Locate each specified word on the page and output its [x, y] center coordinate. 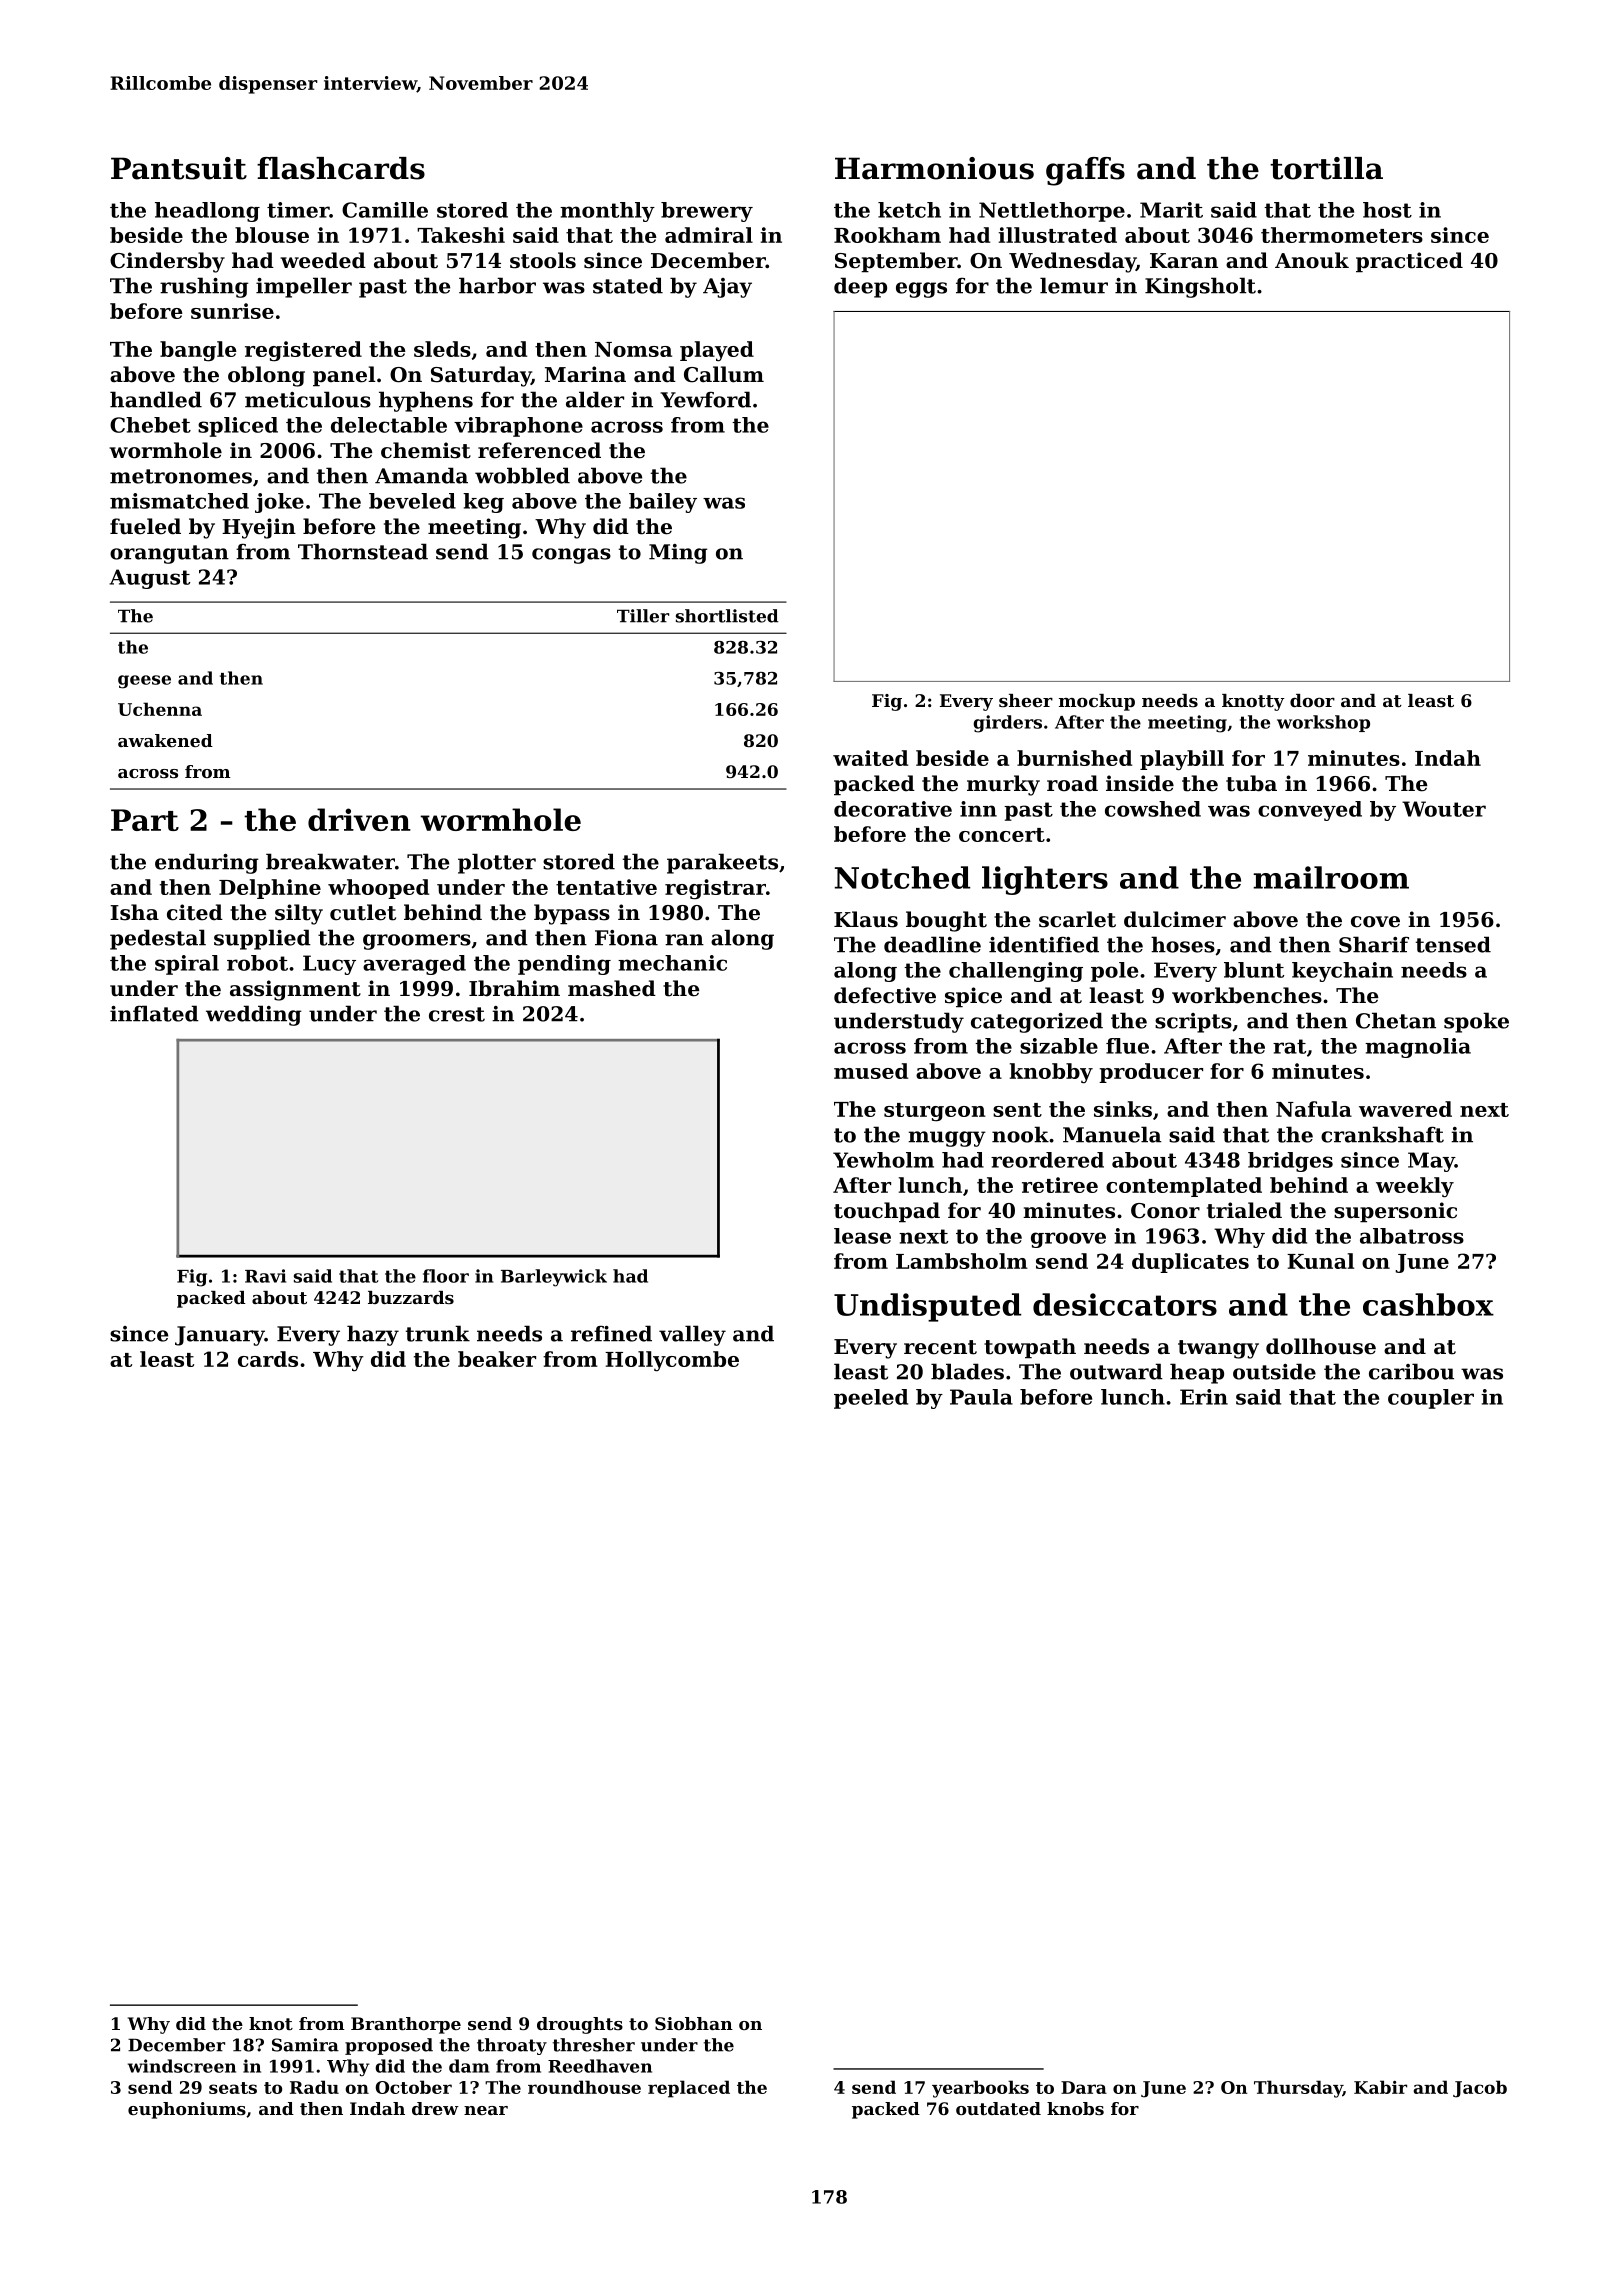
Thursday [1298, 2089]
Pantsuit [179, 168]
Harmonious [934, 168]
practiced [1409, 262]
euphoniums [187, 2110]
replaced [689, 2089]
